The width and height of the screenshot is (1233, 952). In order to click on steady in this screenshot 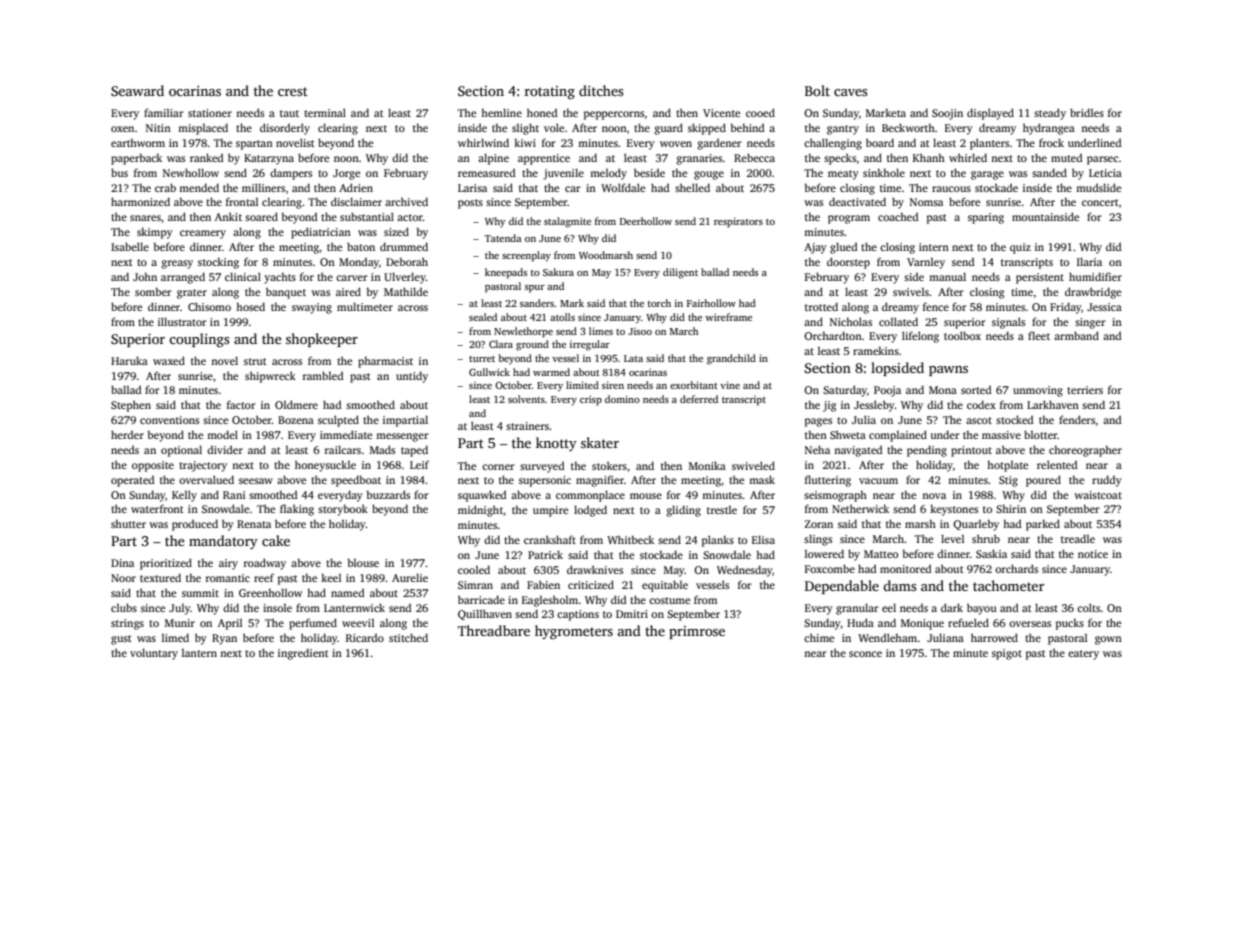, I will do `click(1050, 114)`.
